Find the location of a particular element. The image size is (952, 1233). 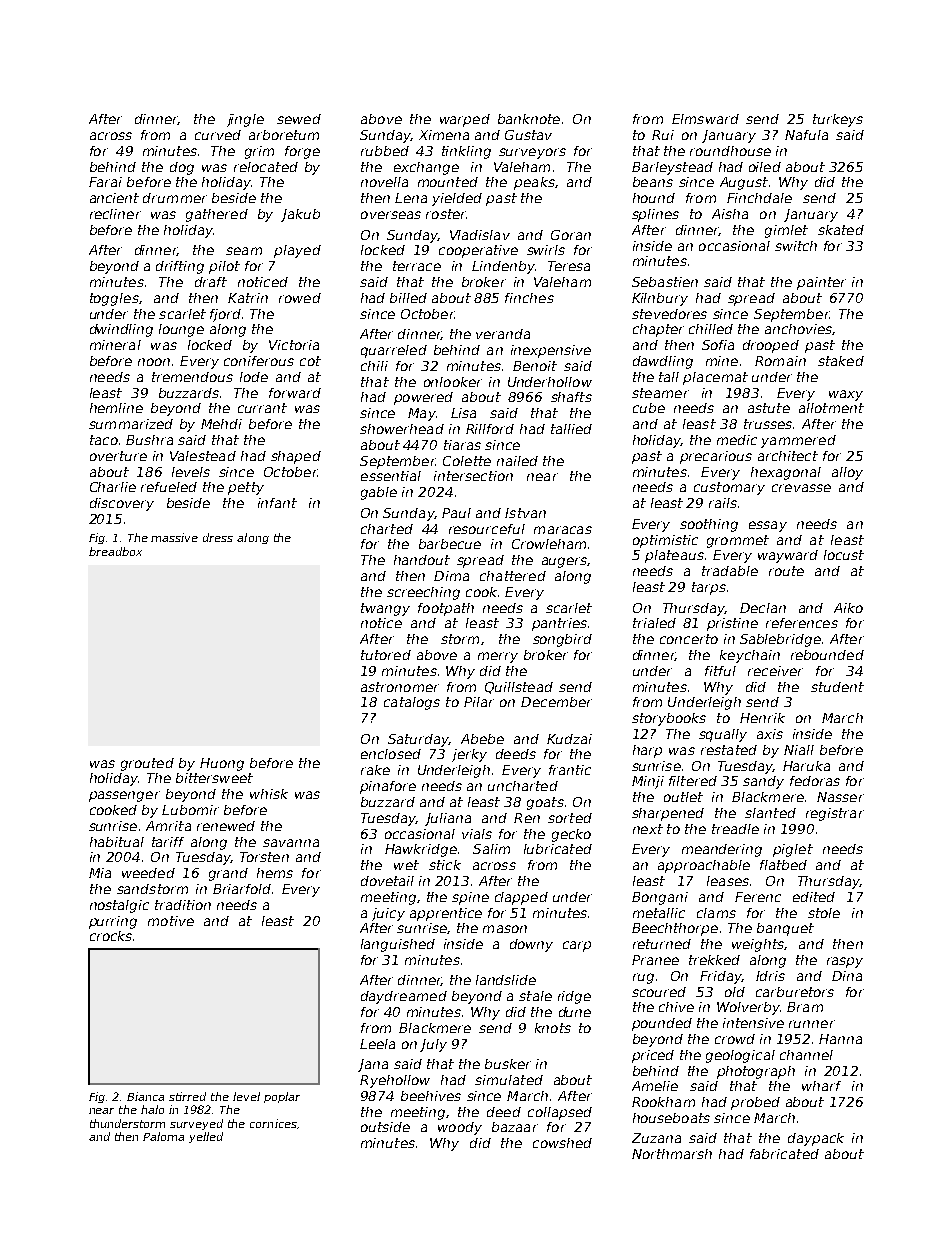

jingle is located at coordinates (245, 120).
